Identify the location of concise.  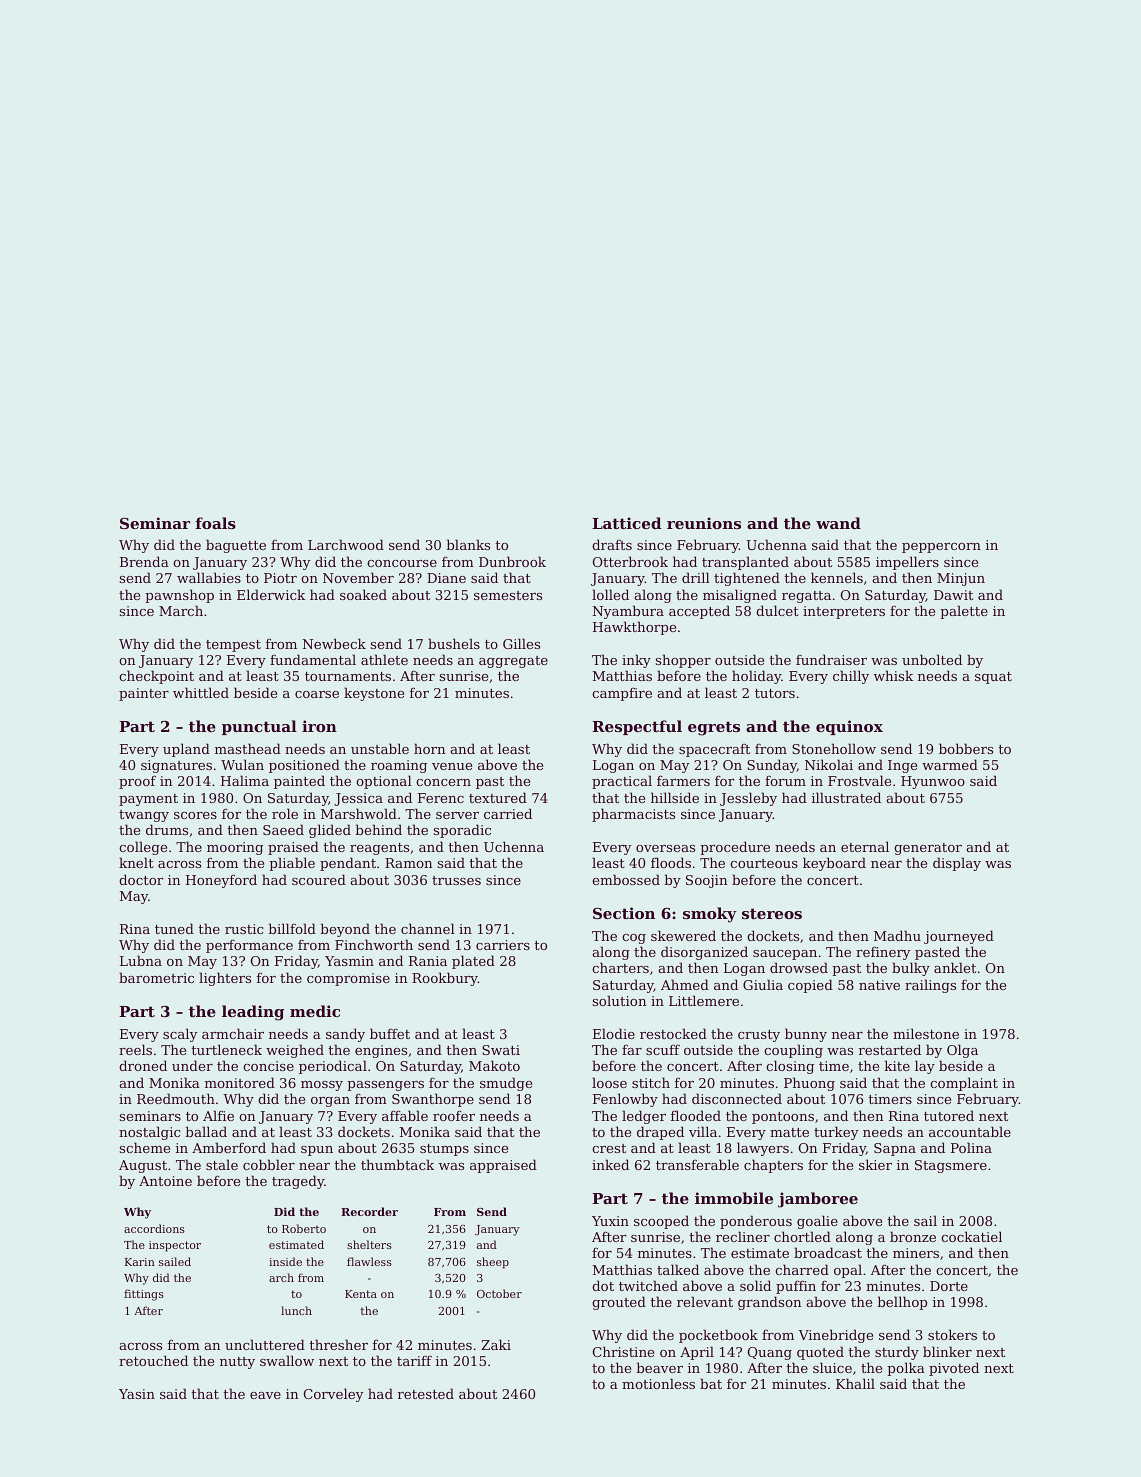
(268, 1066).
